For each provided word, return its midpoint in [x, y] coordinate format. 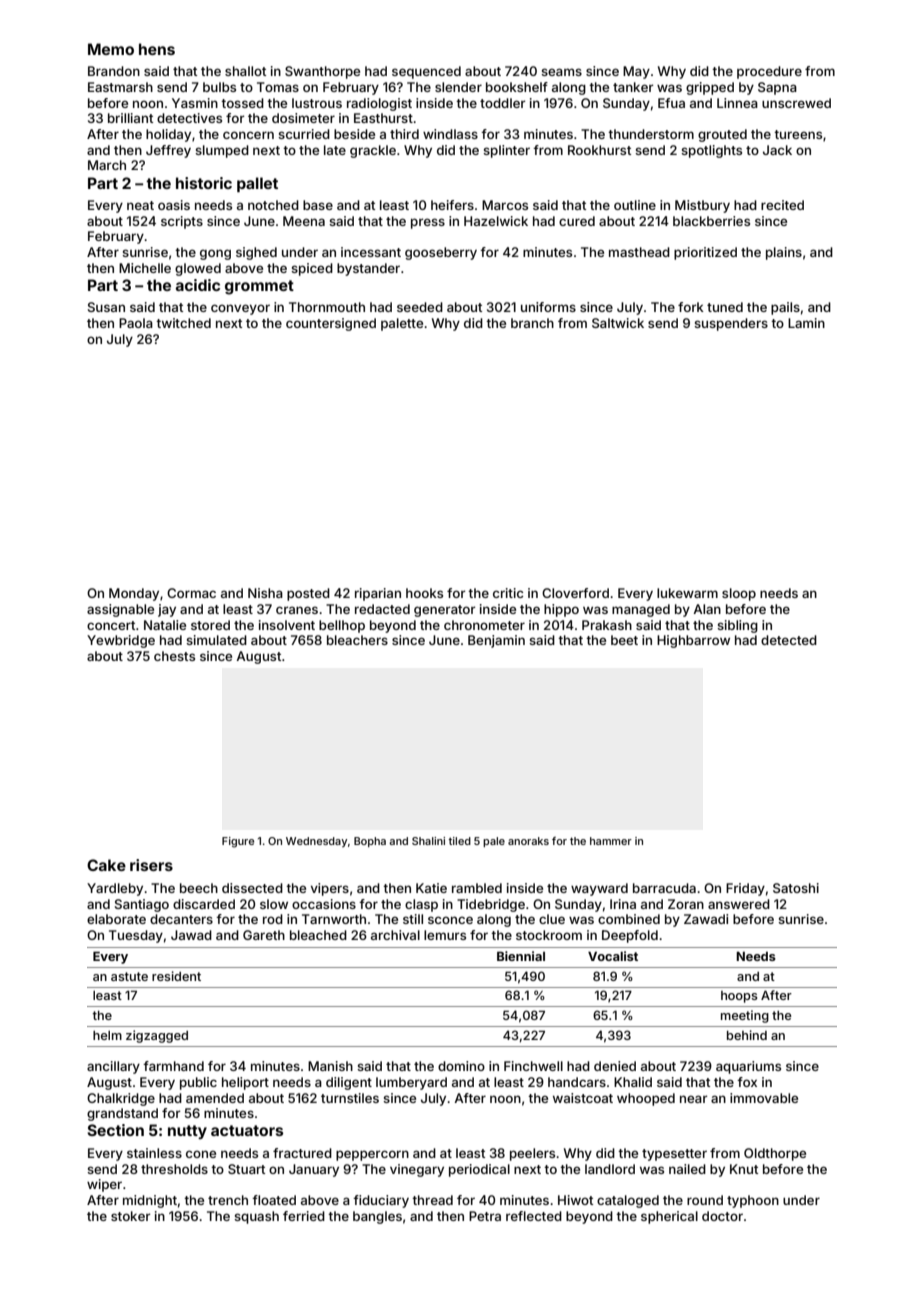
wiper [104, 1185]
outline [635, 205]
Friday [745, 889]
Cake [106, 865]
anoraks [528, 841]
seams [561, 72]
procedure [769, 72]
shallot [245, 71]
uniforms [548, 307]
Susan [106, 307]
